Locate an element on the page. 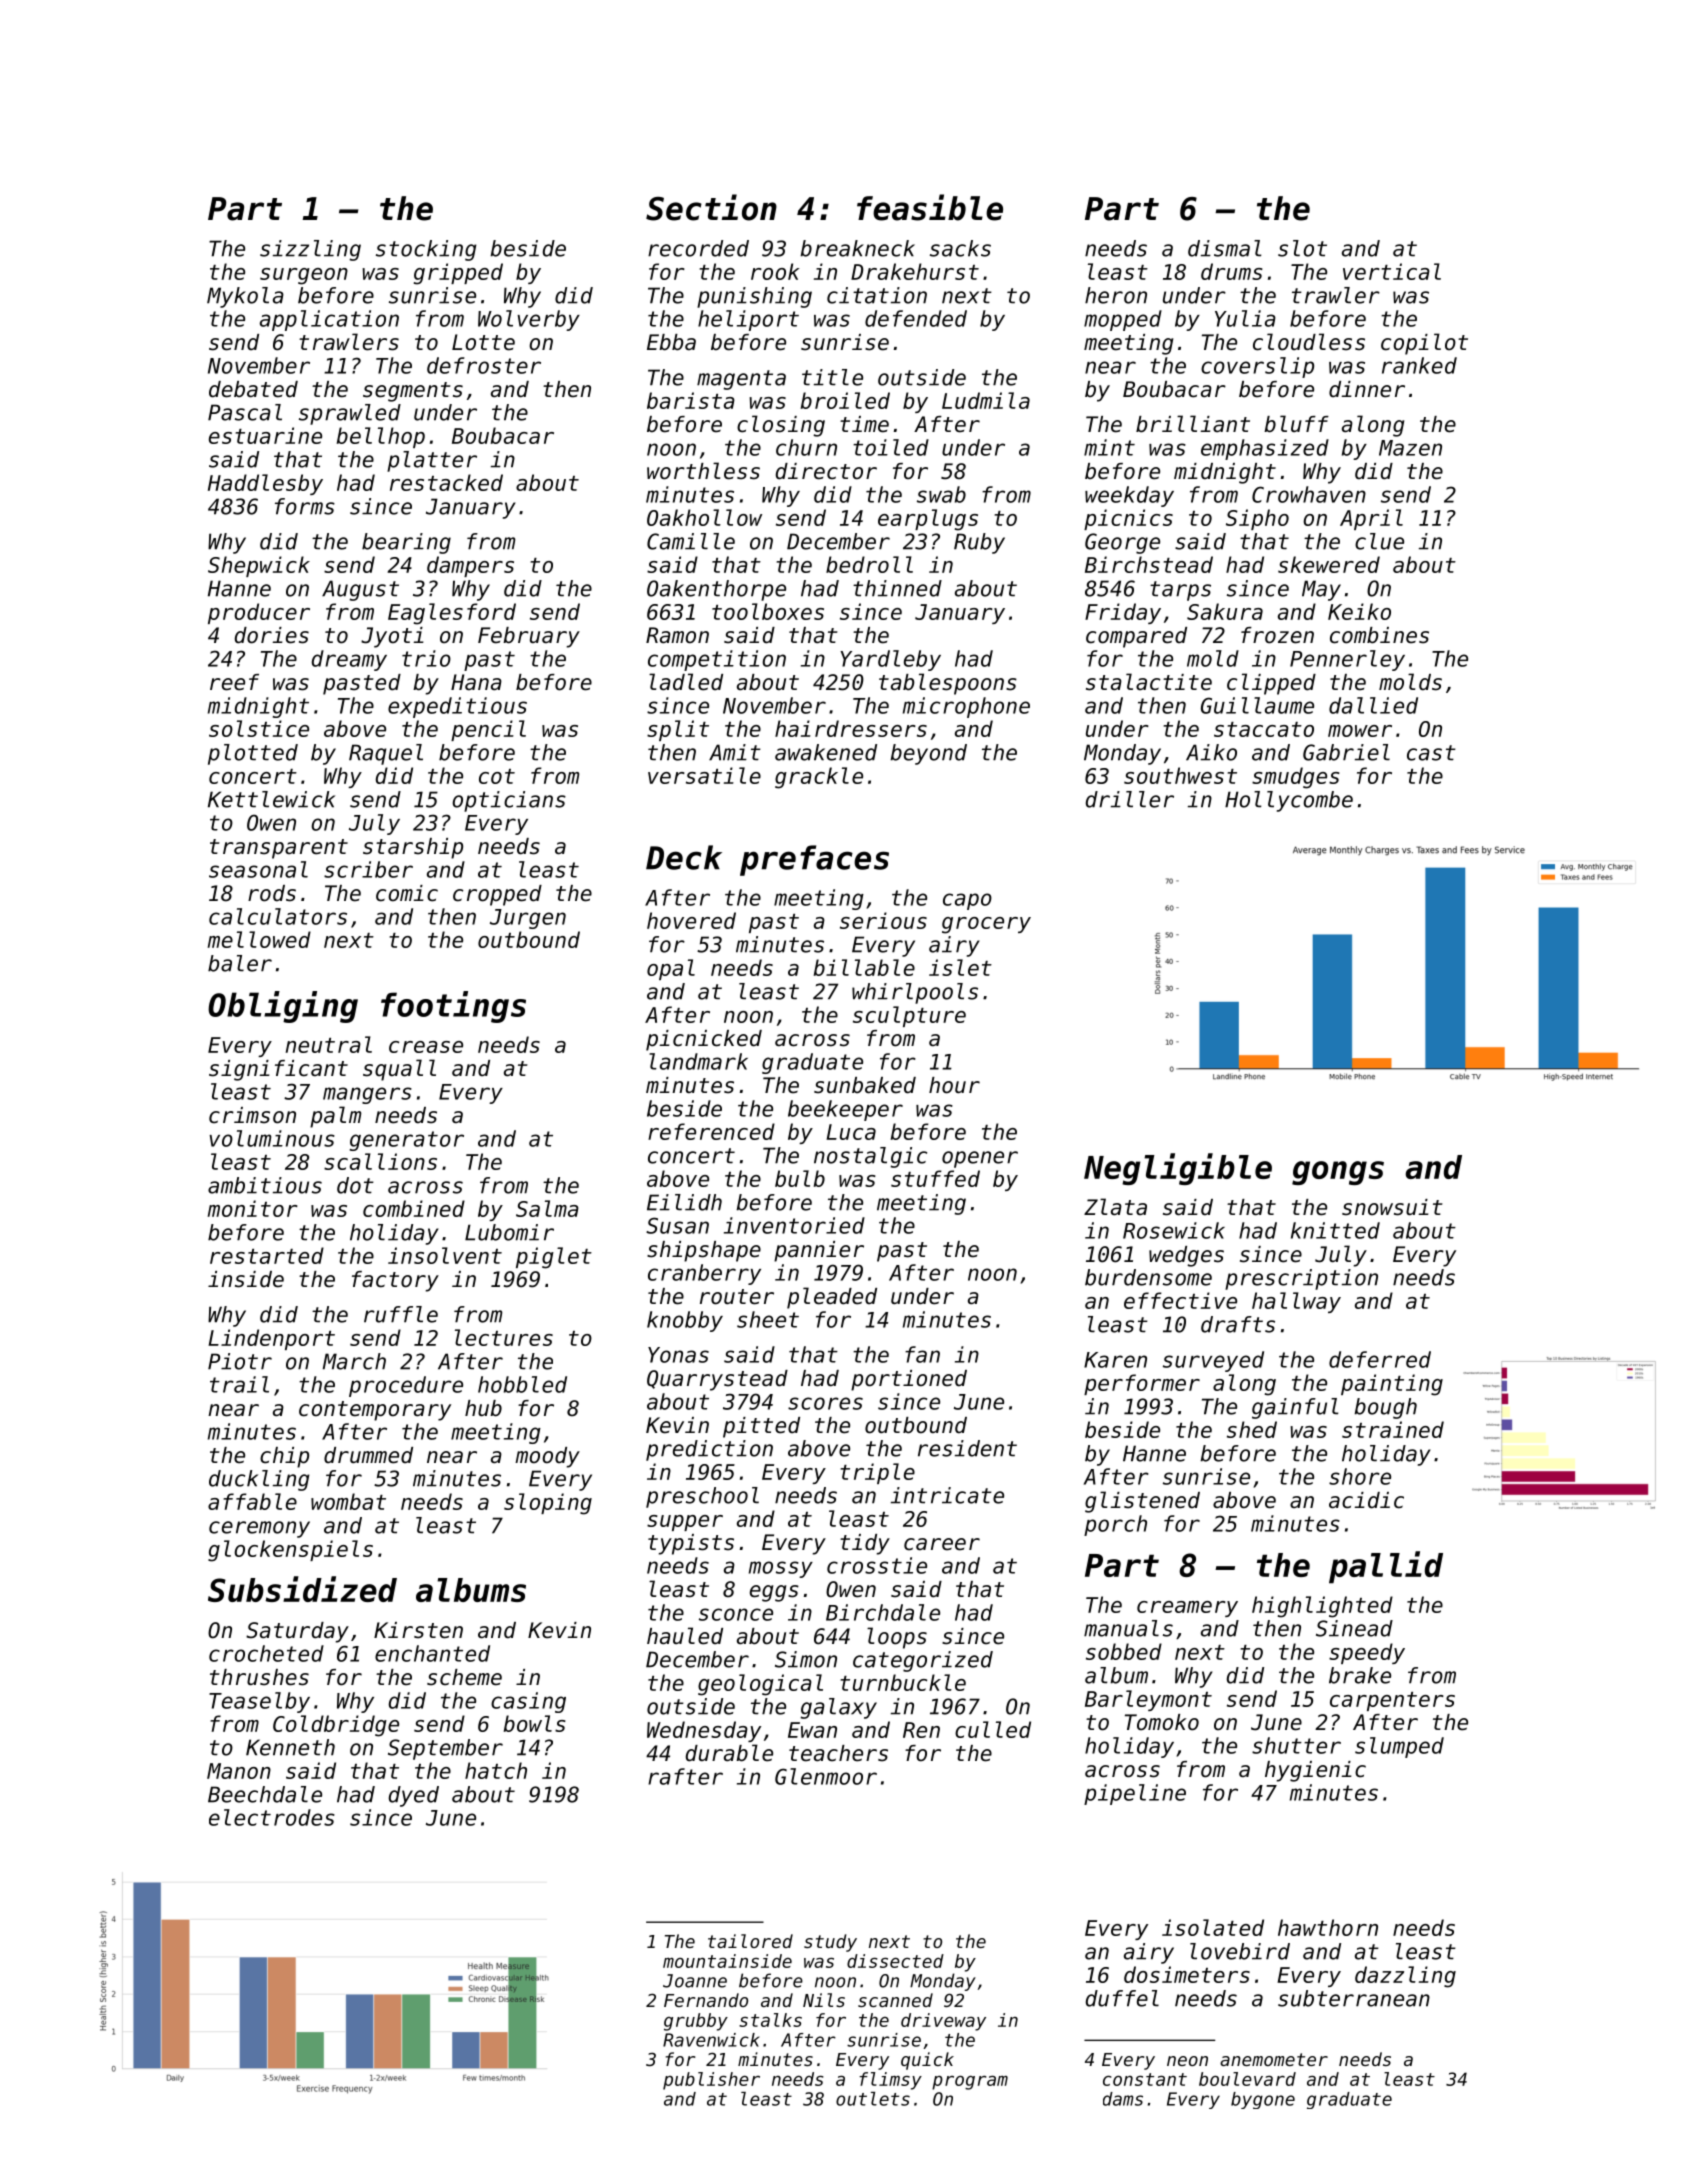 This image has width=1683, height=2178. brake is located at coordinates (1360, 1675).
